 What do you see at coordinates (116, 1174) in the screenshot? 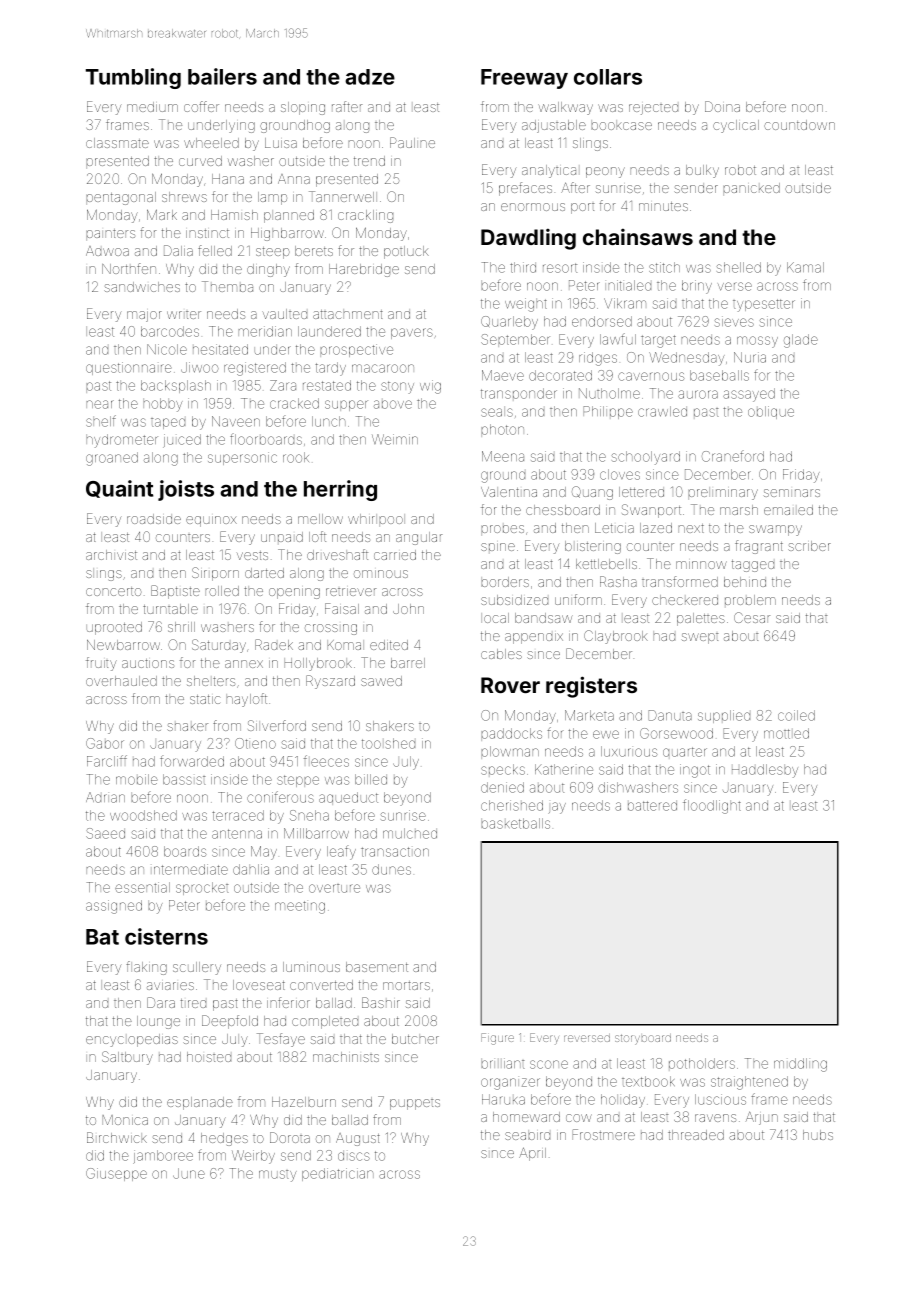
I see `Giuseppe` at bounding box center [116, 1174].
